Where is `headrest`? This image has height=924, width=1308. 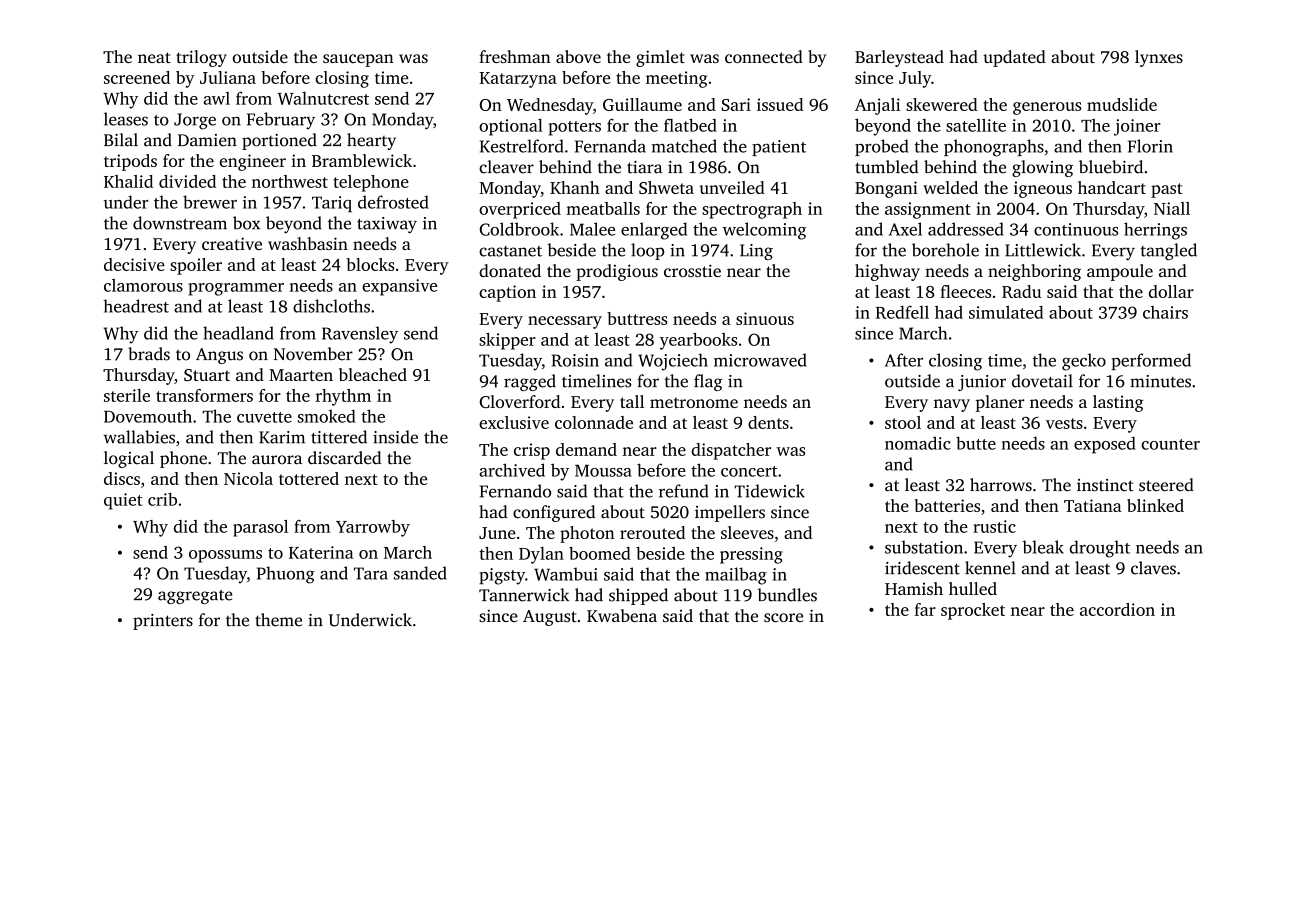 headrest is located at coordinates (136, 306).
